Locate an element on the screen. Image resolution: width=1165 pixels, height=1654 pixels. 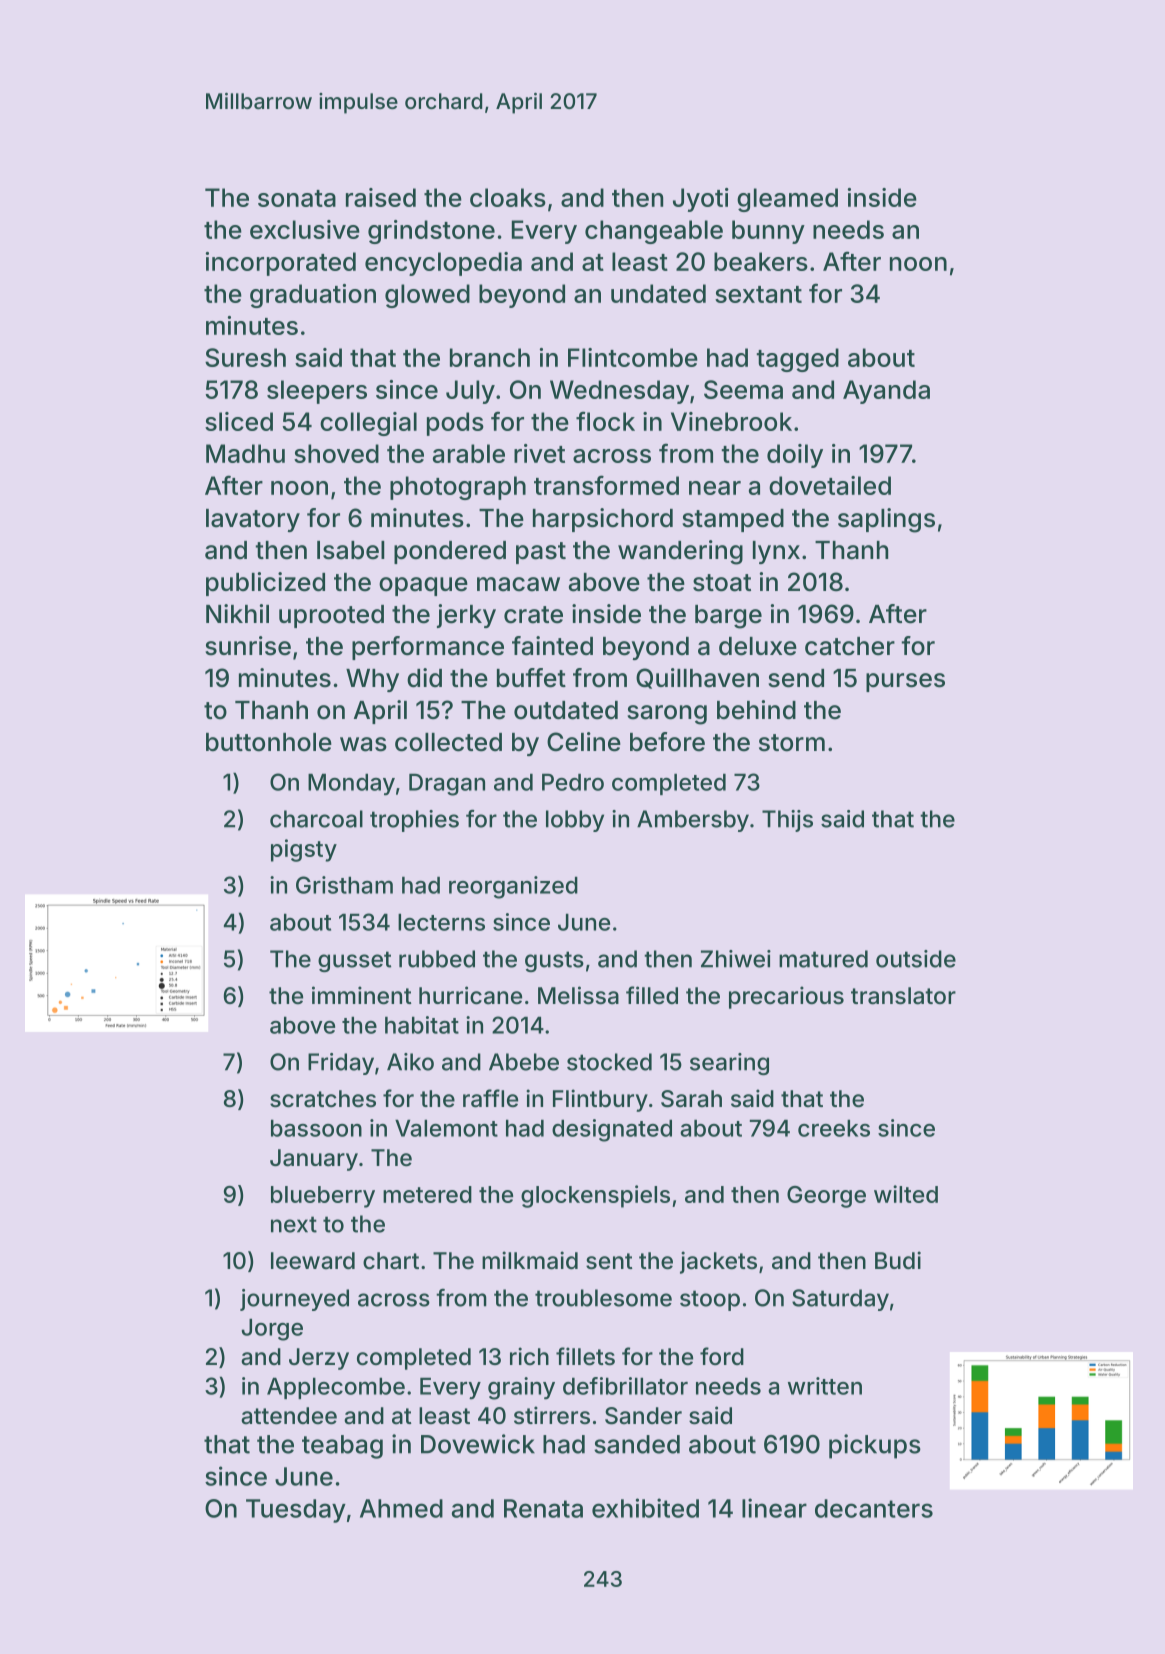
raised is located at coordinates (381, 197).
